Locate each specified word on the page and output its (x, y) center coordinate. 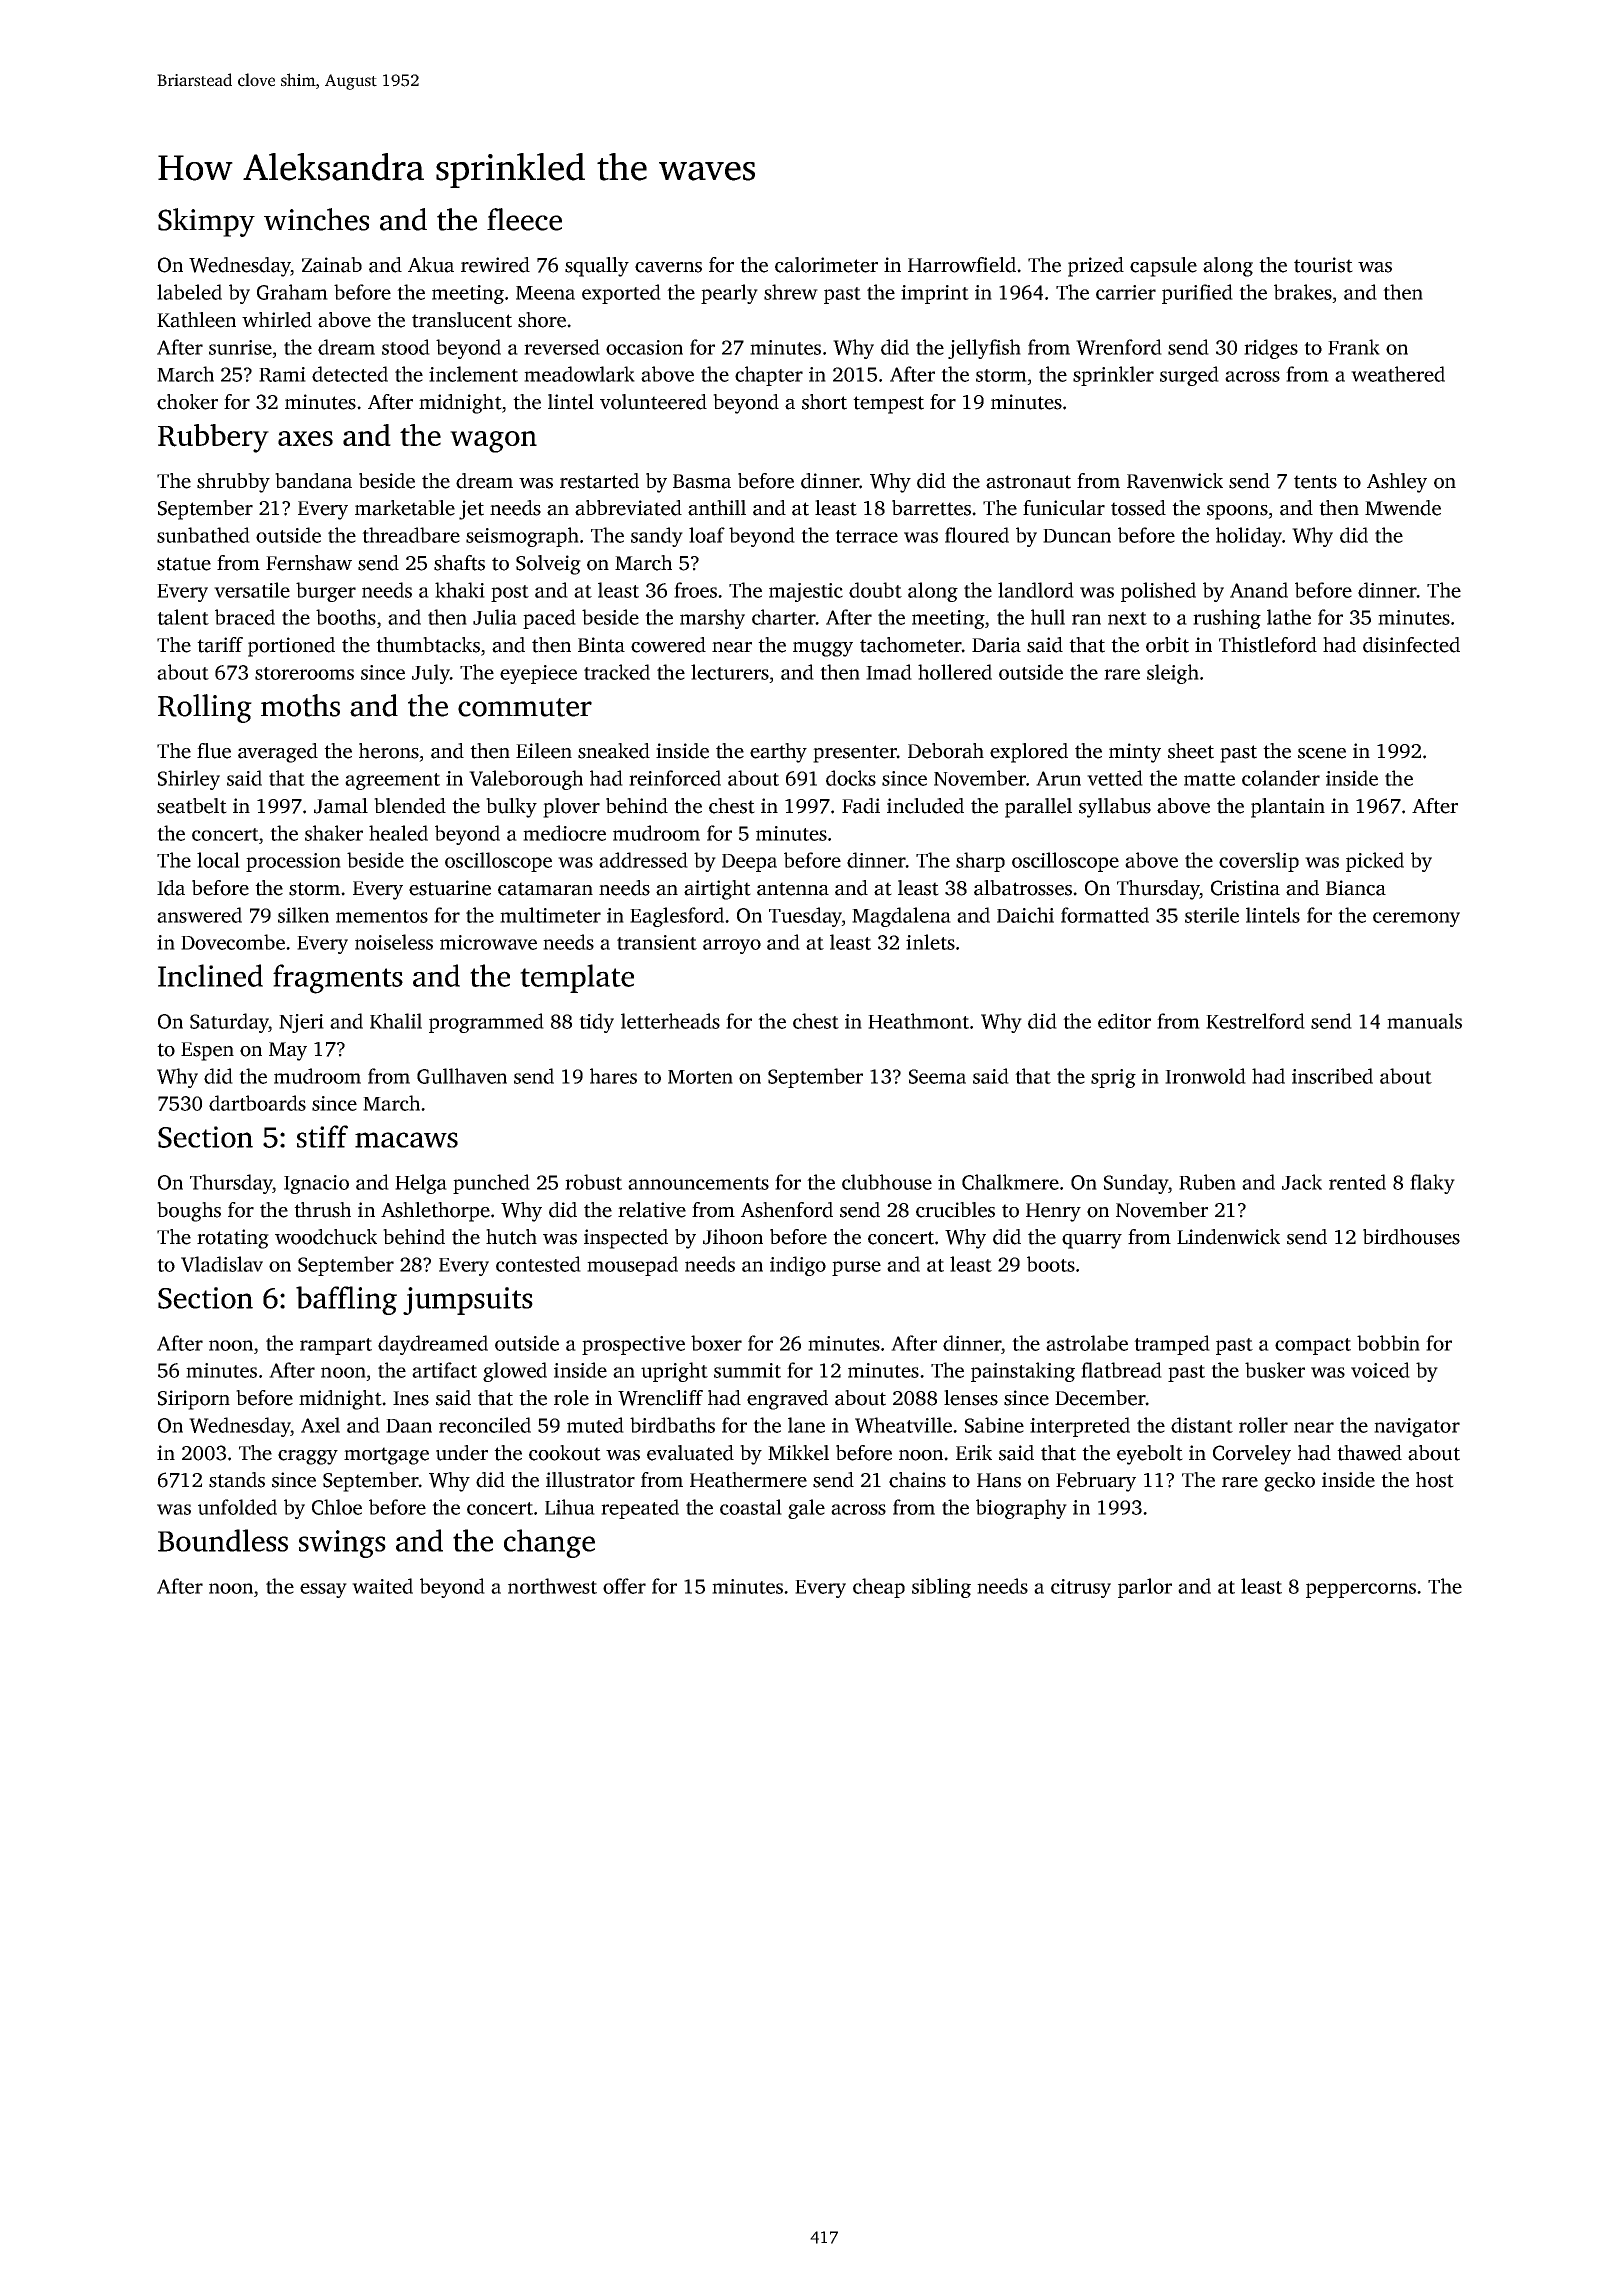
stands (237, 1480)
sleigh (1173, 674)
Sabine (994, 1425)
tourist (1323, 265)
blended (410, 806)
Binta (601, 645)
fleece (524, 219)
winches (316, 219)
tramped (1172, 1345)
